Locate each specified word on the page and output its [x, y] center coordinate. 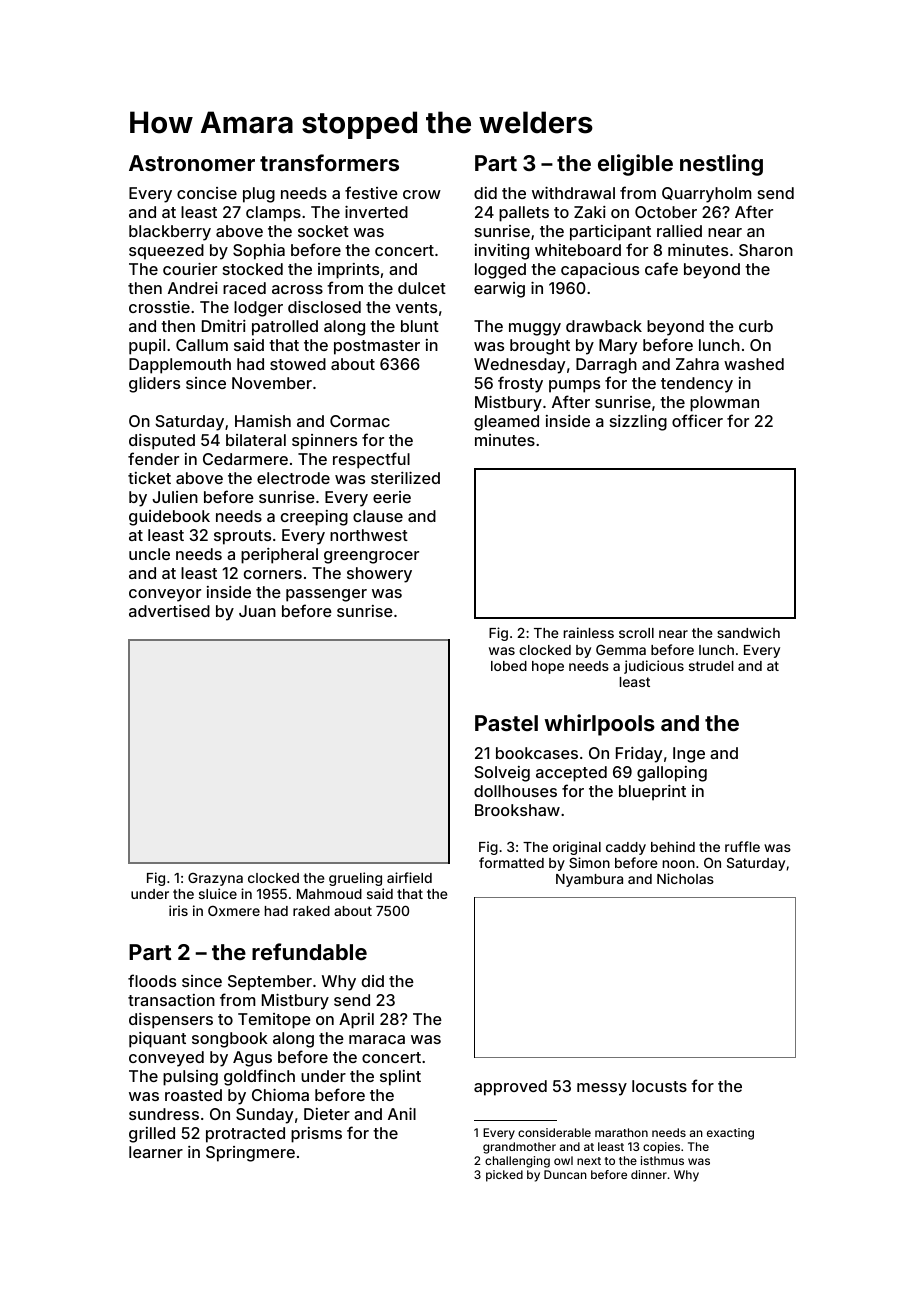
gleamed [506, 423]
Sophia [259, 252]
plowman [724, 404]
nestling [721, 165]
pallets [524, 214]
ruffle [742, 846]
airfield [409, 877]
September [270, 983]
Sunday [264, 1116]
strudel [711, 666]
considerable [554, 1132]
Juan [257, 611]
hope [548, 667]
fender [153, 458]
